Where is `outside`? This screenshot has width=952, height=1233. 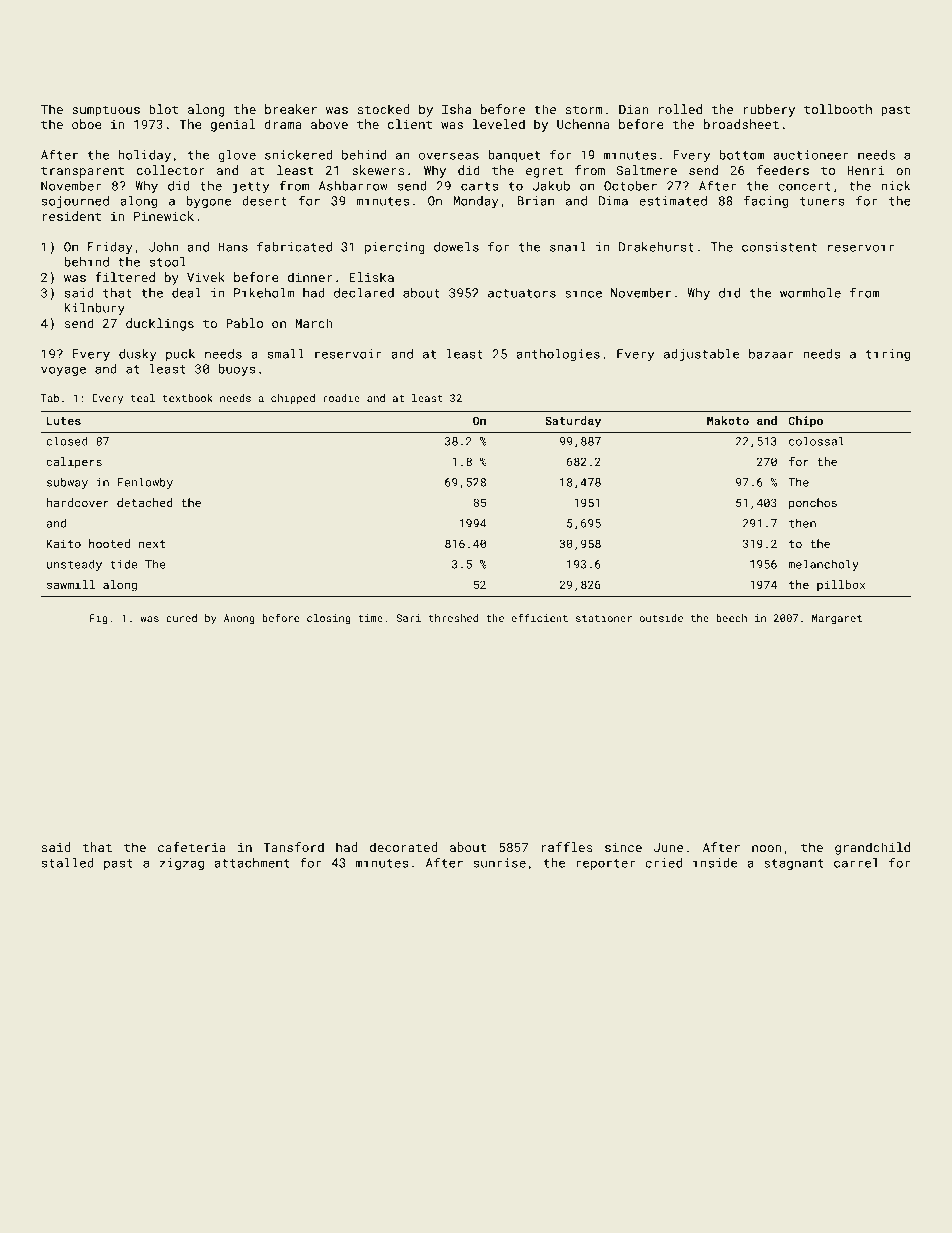 outside is located at coordinates (661, 618).
